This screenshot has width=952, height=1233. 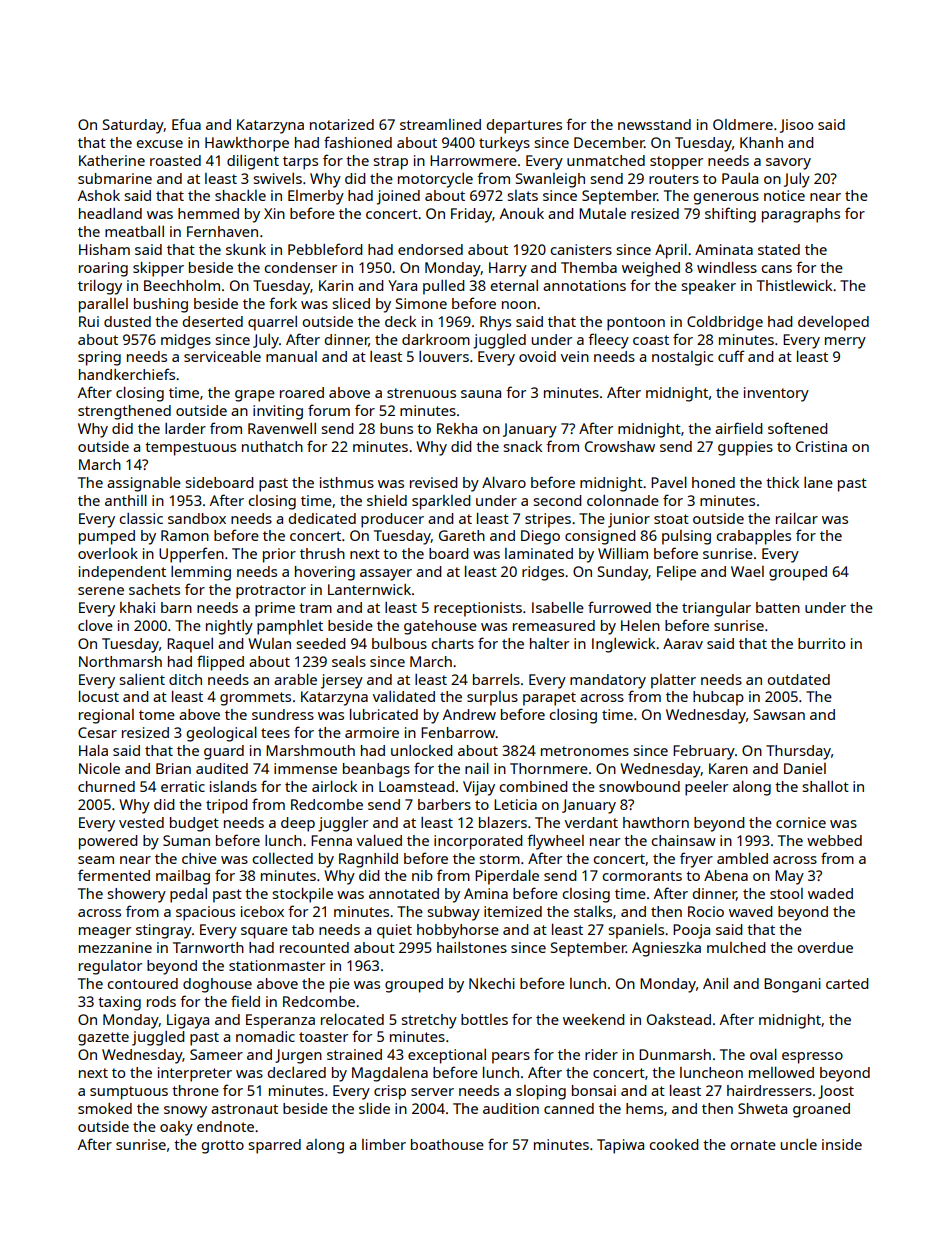 What do you see at coordinates (825, 786) in the screenshot?
I see `shallot` at bounding box center [825, 786].
